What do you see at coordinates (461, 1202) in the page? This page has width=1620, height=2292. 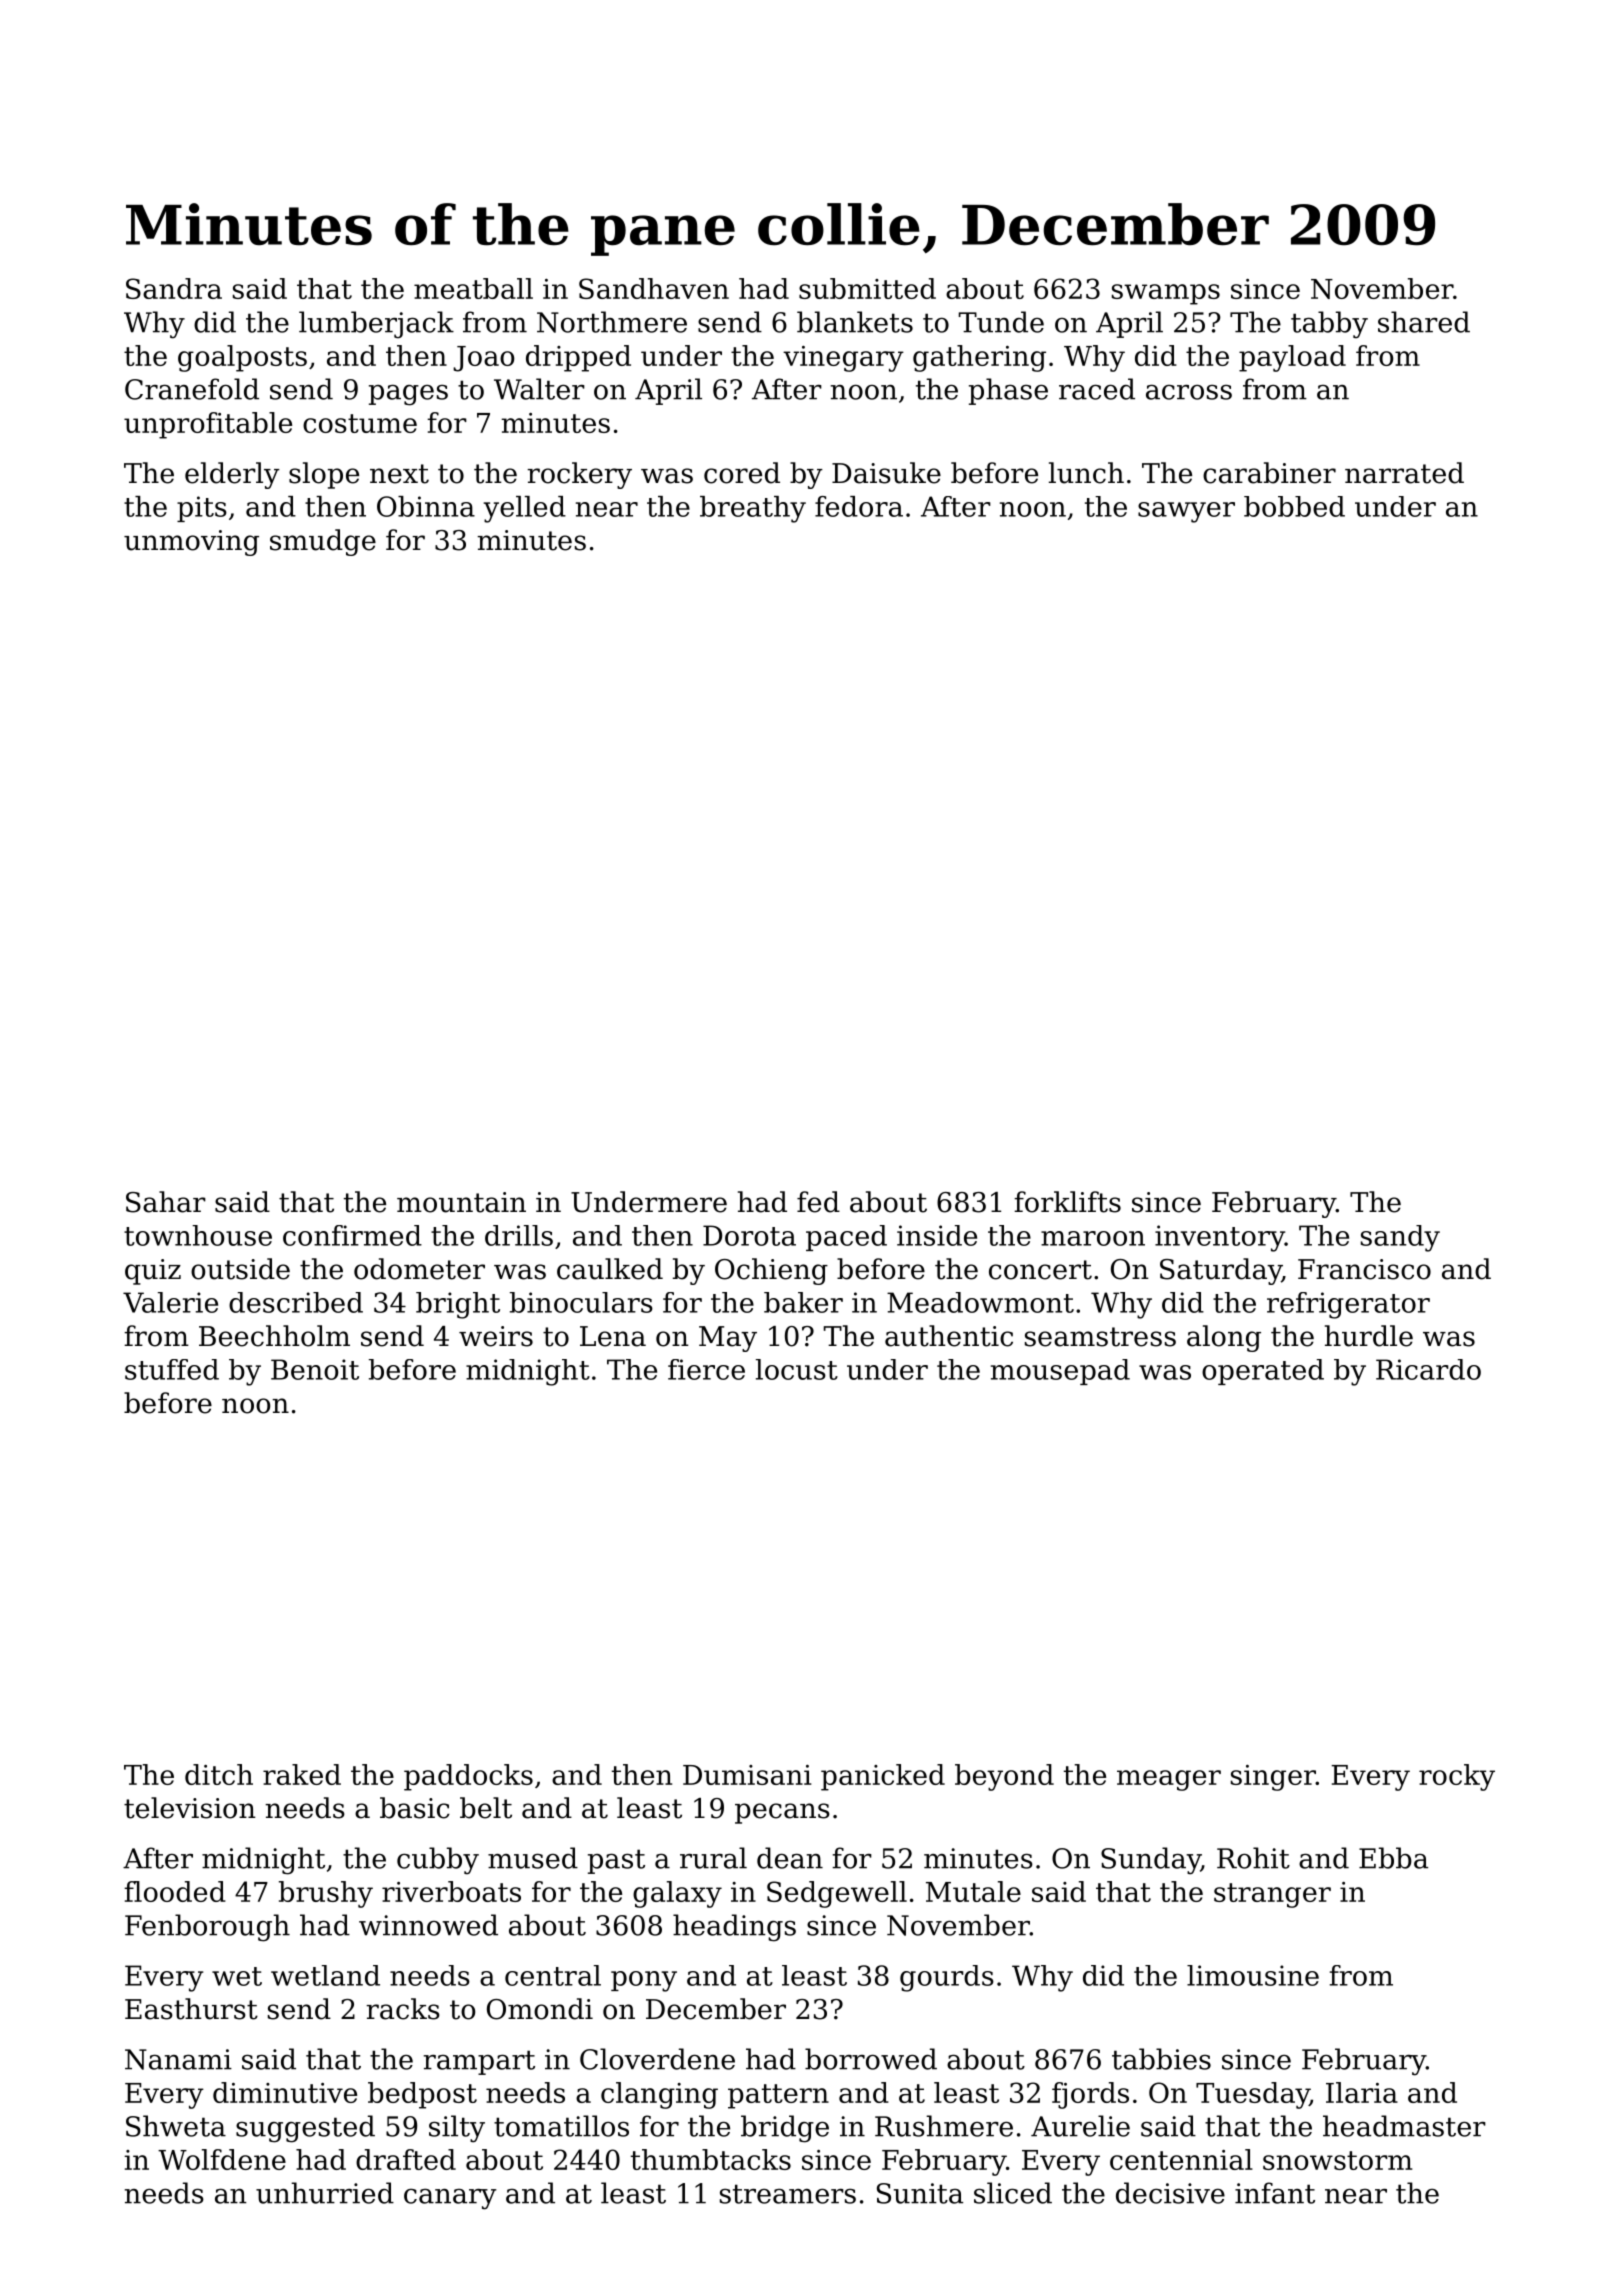 I see `mountain` at bounding box center [461, 1202].
